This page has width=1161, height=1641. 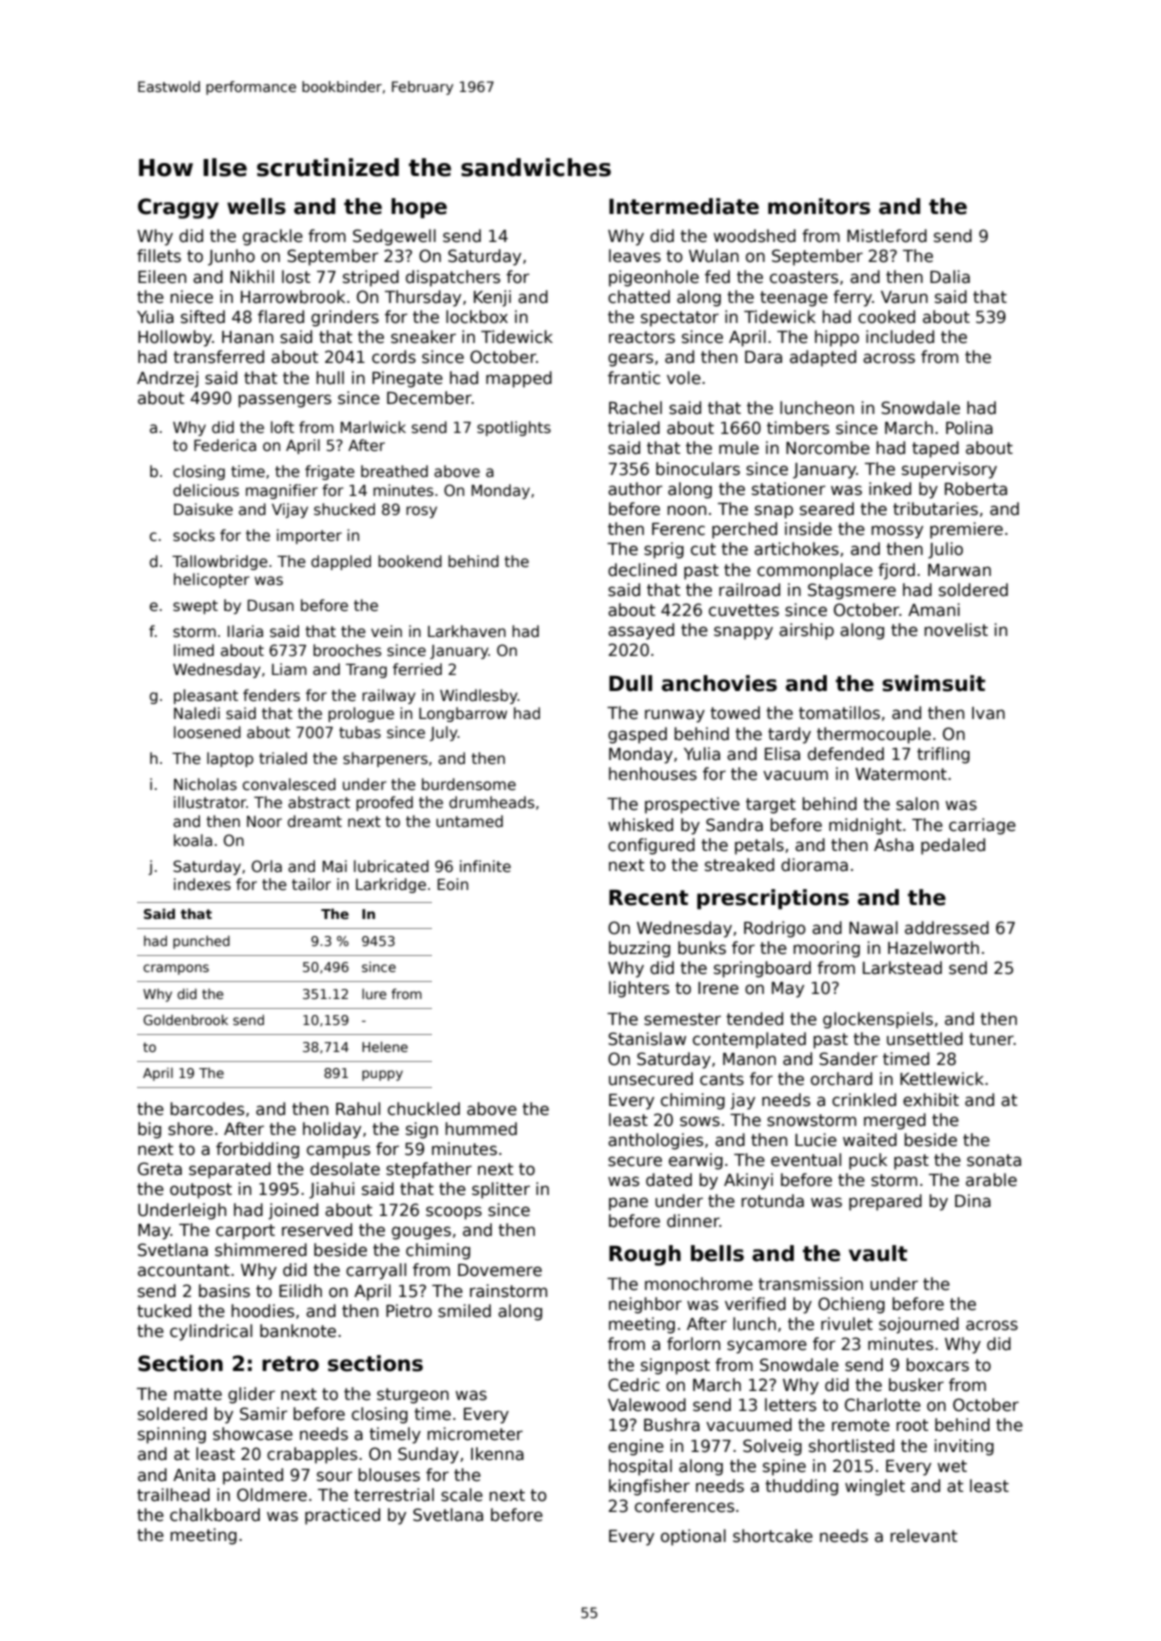 What do you see at coordinates (819, 206) in the page?
I see `monitors` at bounding box center [819, 206].
